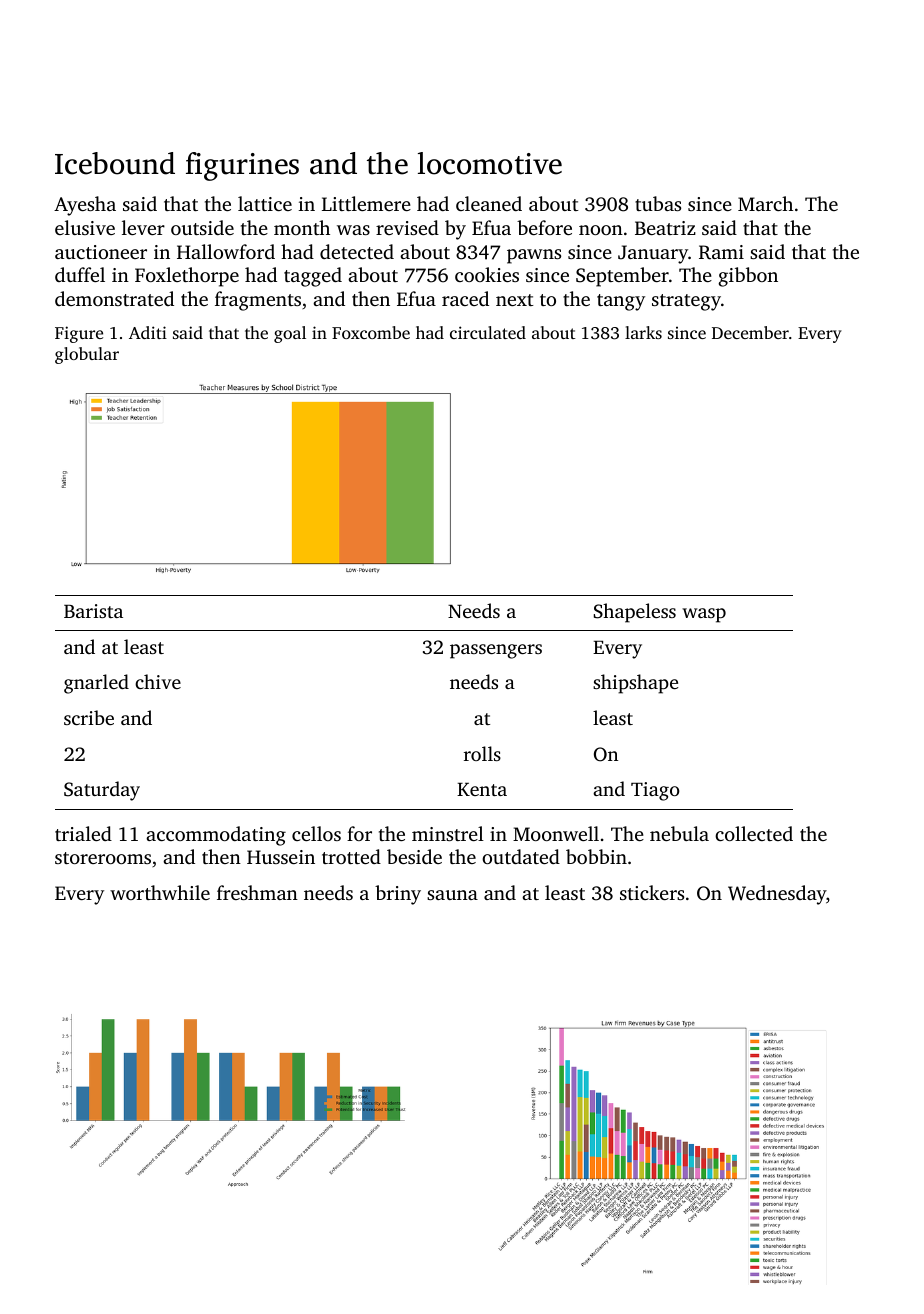  What do you see at coordinates (87, 355) in the screenshot?
I see `globular` at bounding box center [87, 355].
